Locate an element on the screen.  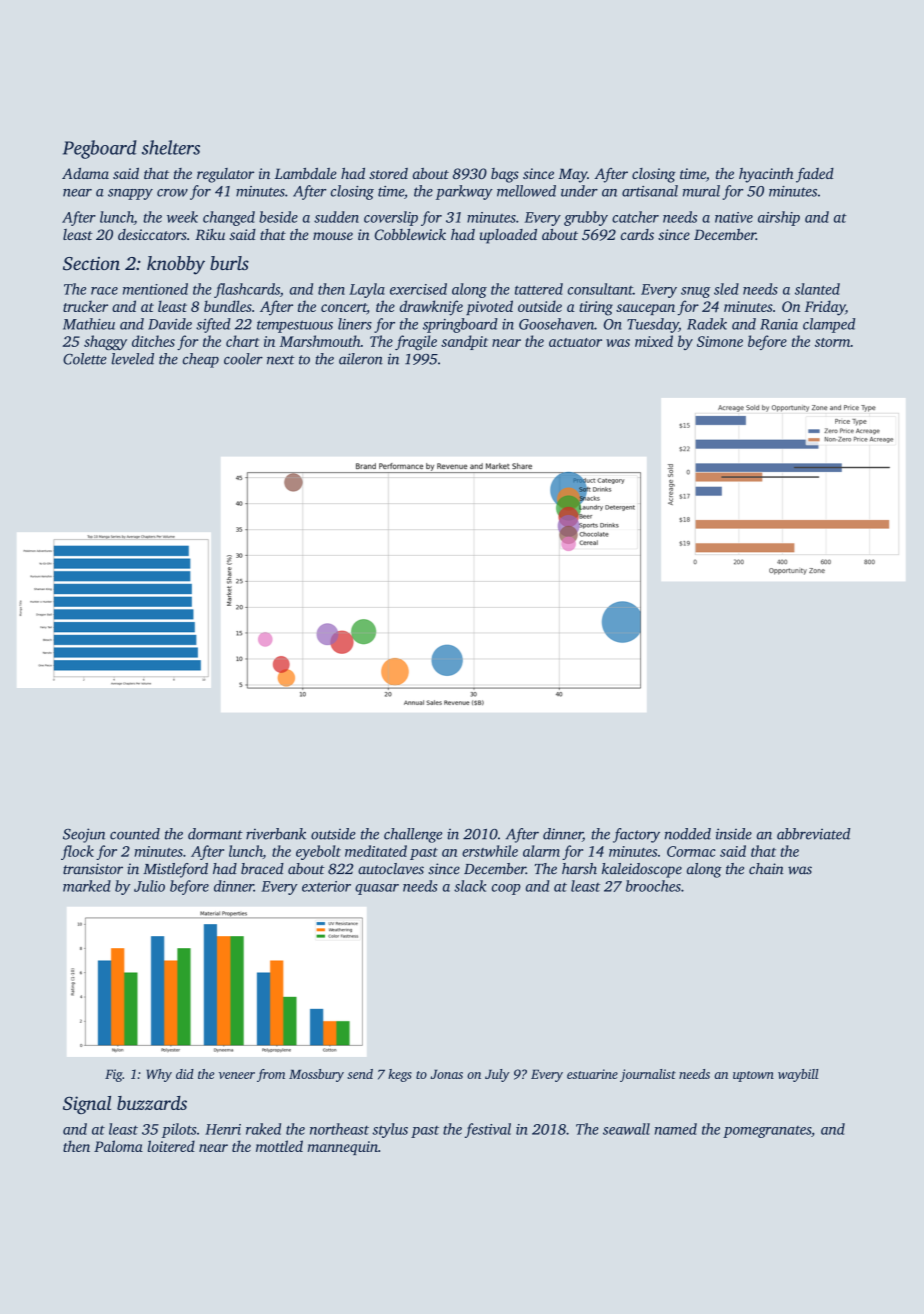
regulator is located at coordinates (225, 175).
